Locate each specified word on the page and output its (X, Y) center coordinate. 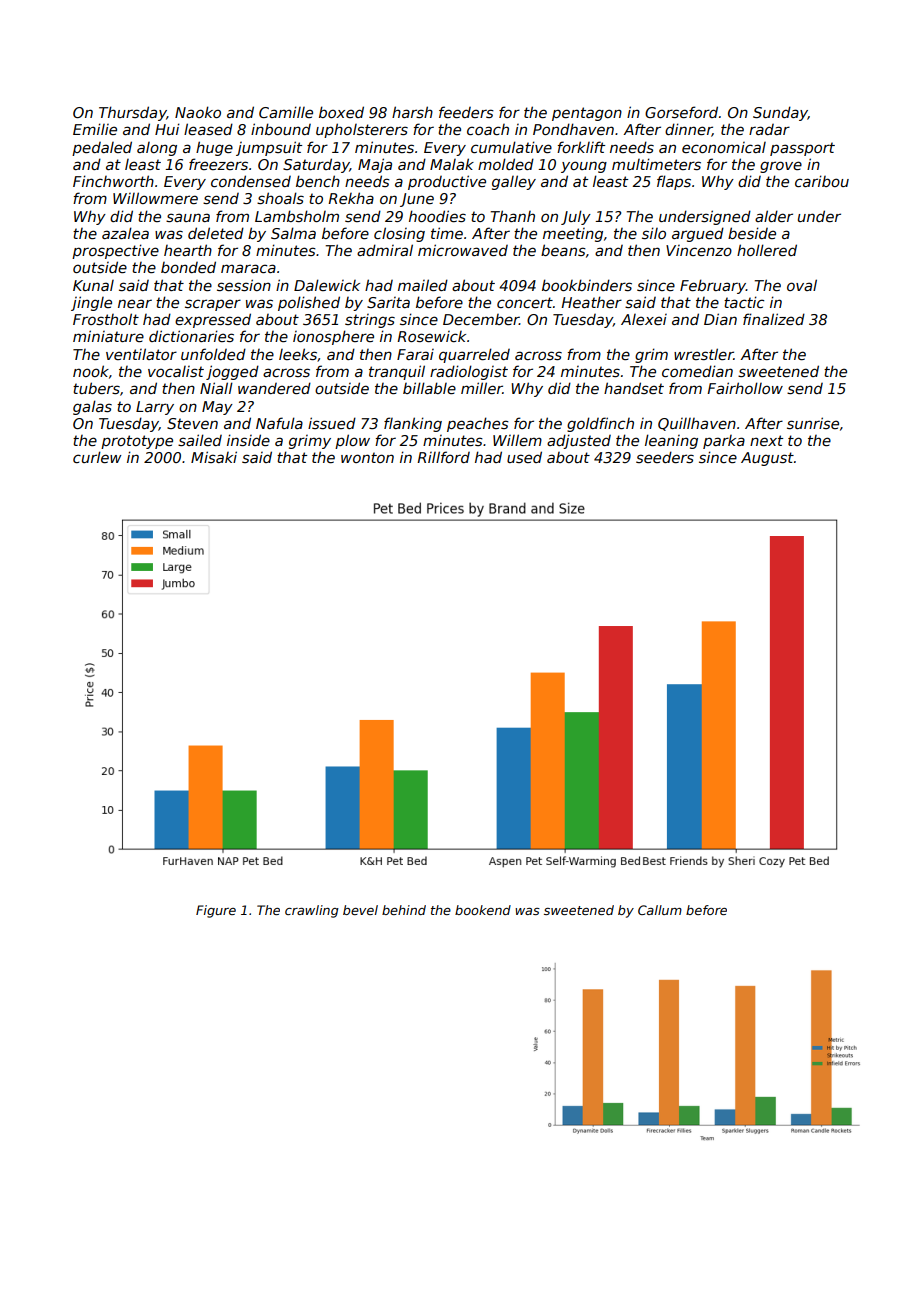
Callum (660, 910)
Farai (415, 354)
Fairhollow (745, 388)
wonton (367, 457)
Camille (286, 112)
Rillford (443, 457)
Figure (216, 911)
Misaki (214, 457)
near (135, 303)
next (766, 440)
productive (447, 182)
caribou (822, 181)
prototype (137, 442)
